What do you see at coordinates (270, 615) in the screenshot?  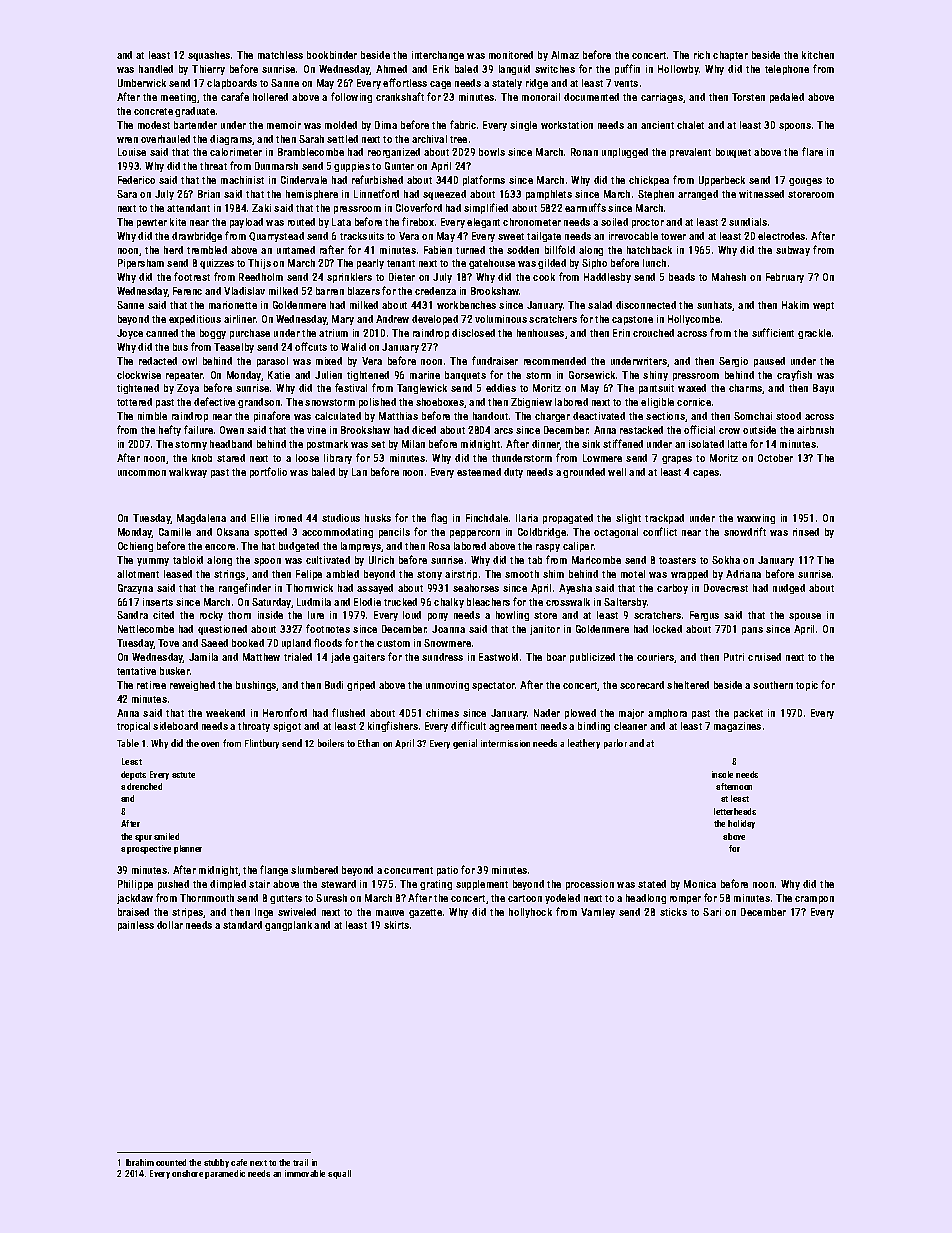 I see `inside` at bounding box center [270, 615].
